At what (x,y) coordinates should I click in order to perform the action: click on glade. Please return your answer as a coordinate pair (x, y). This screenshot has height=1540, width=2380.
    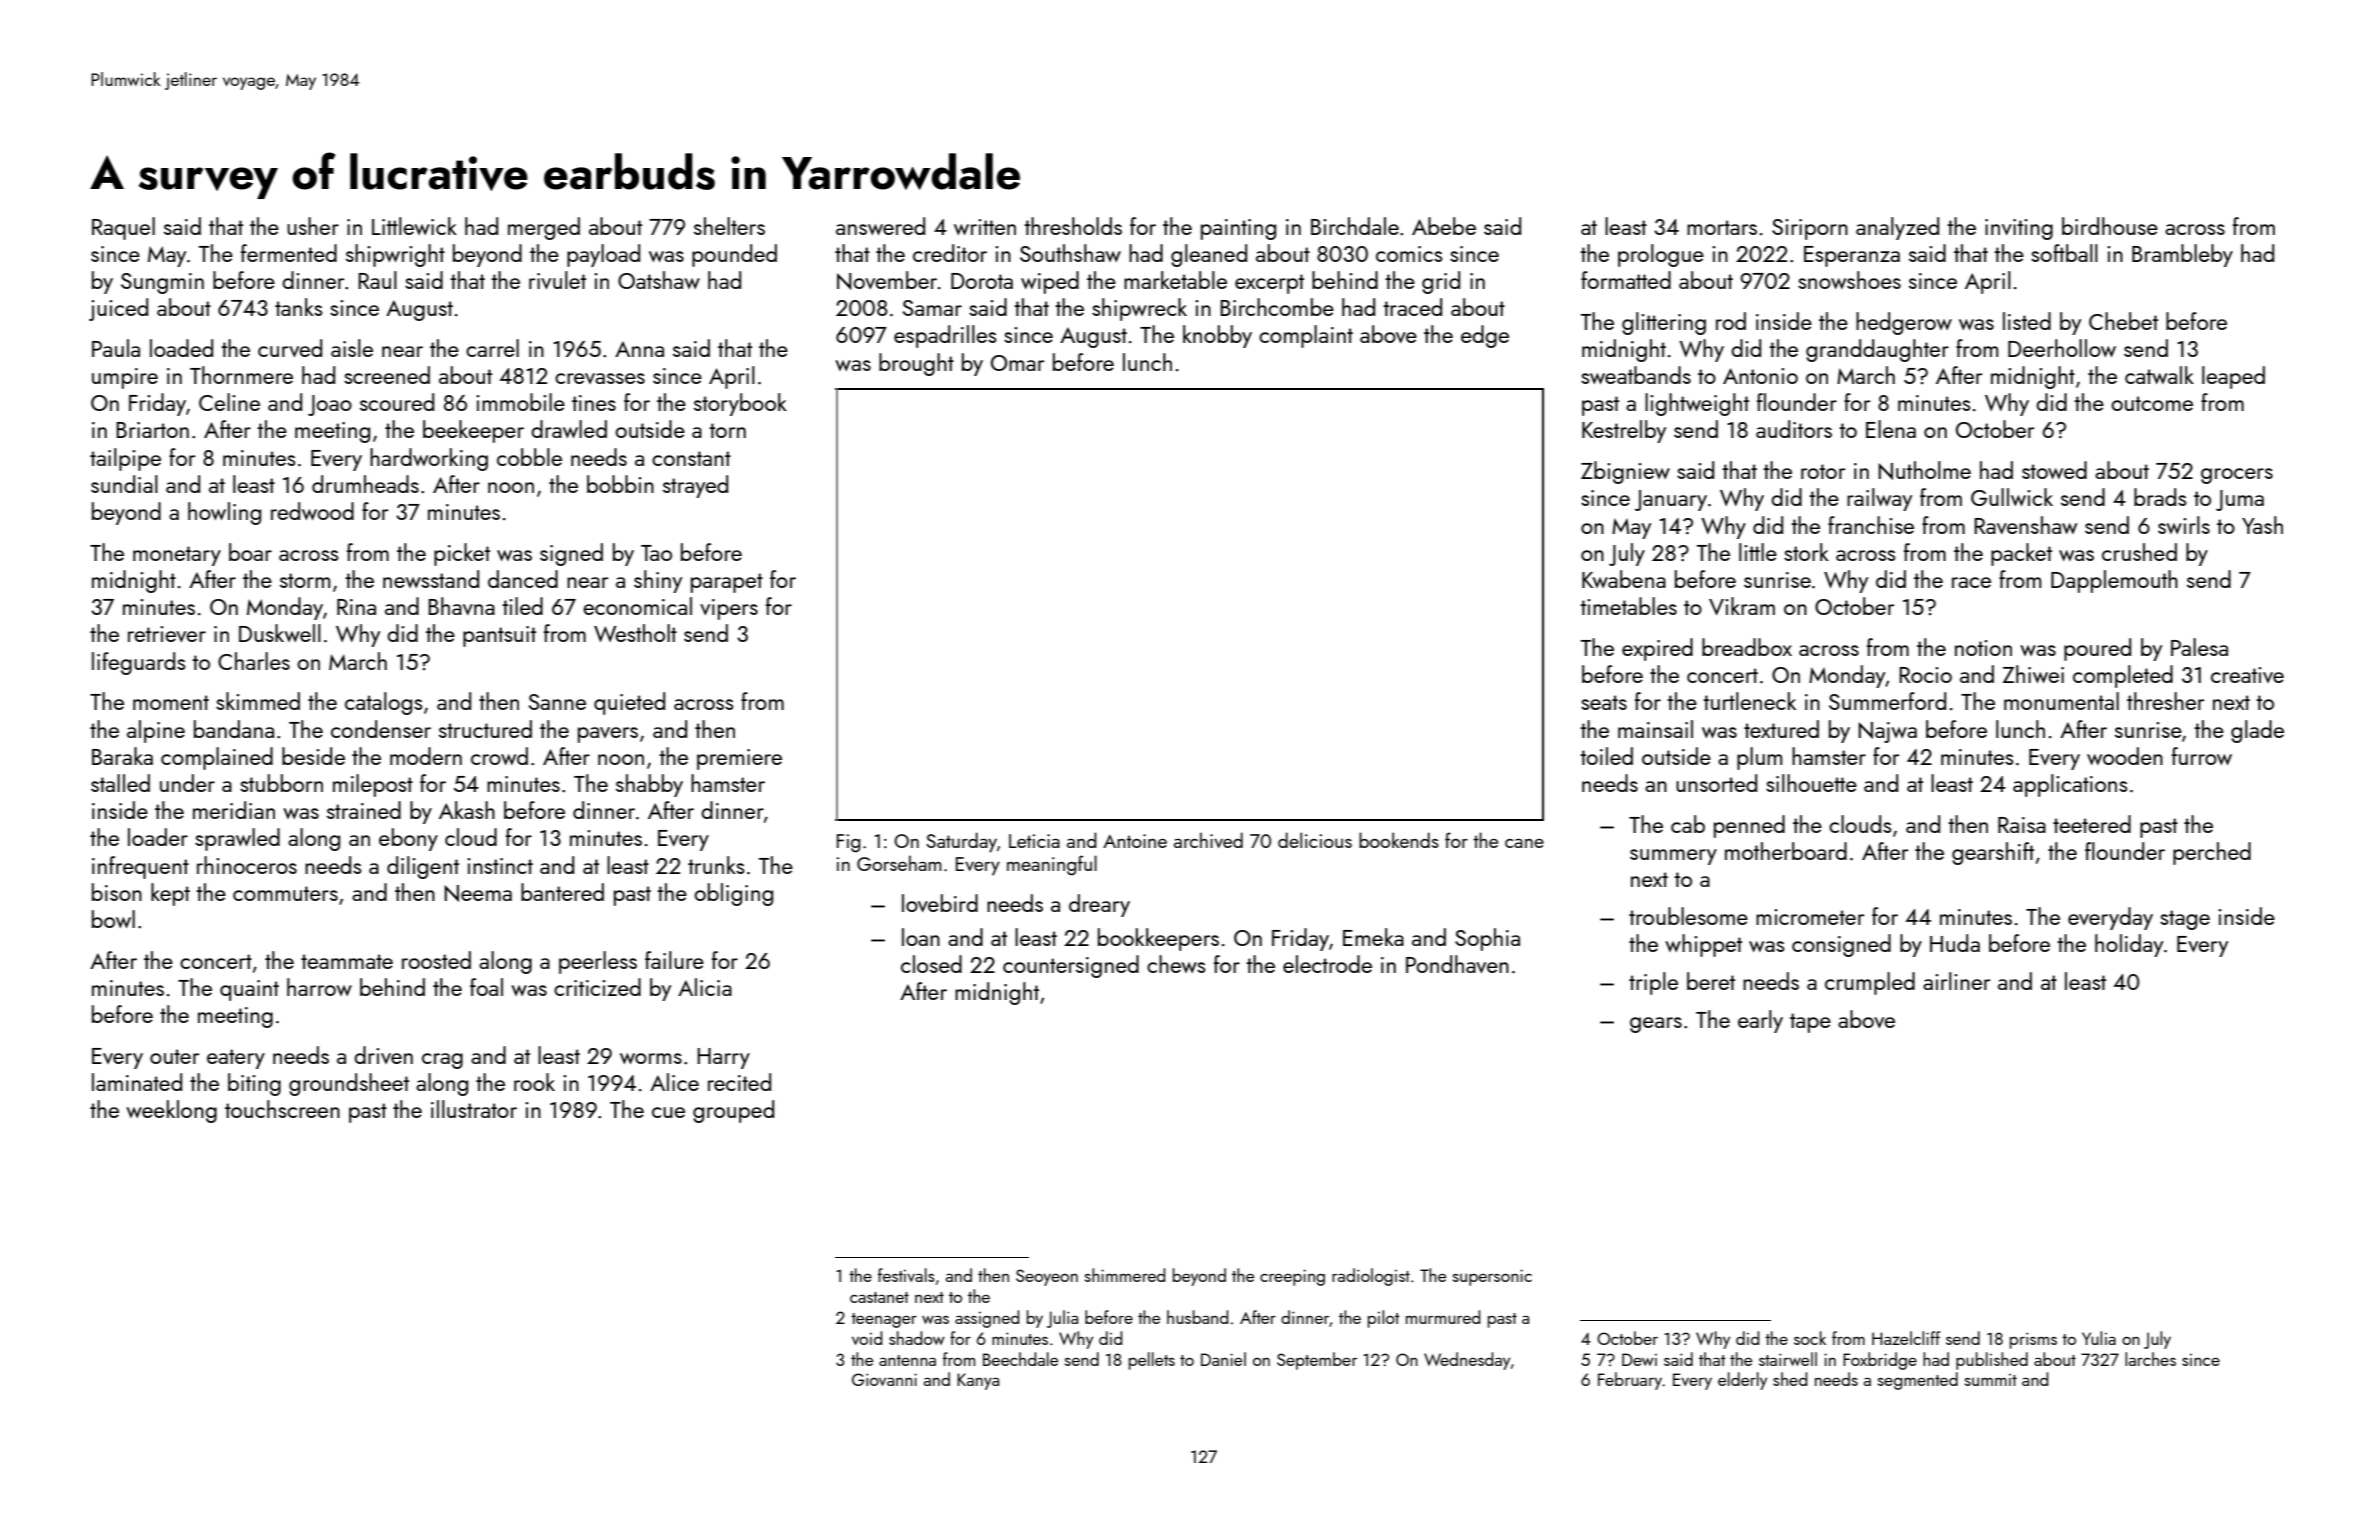
    Looking at the image, I should click on (2257, 731).
